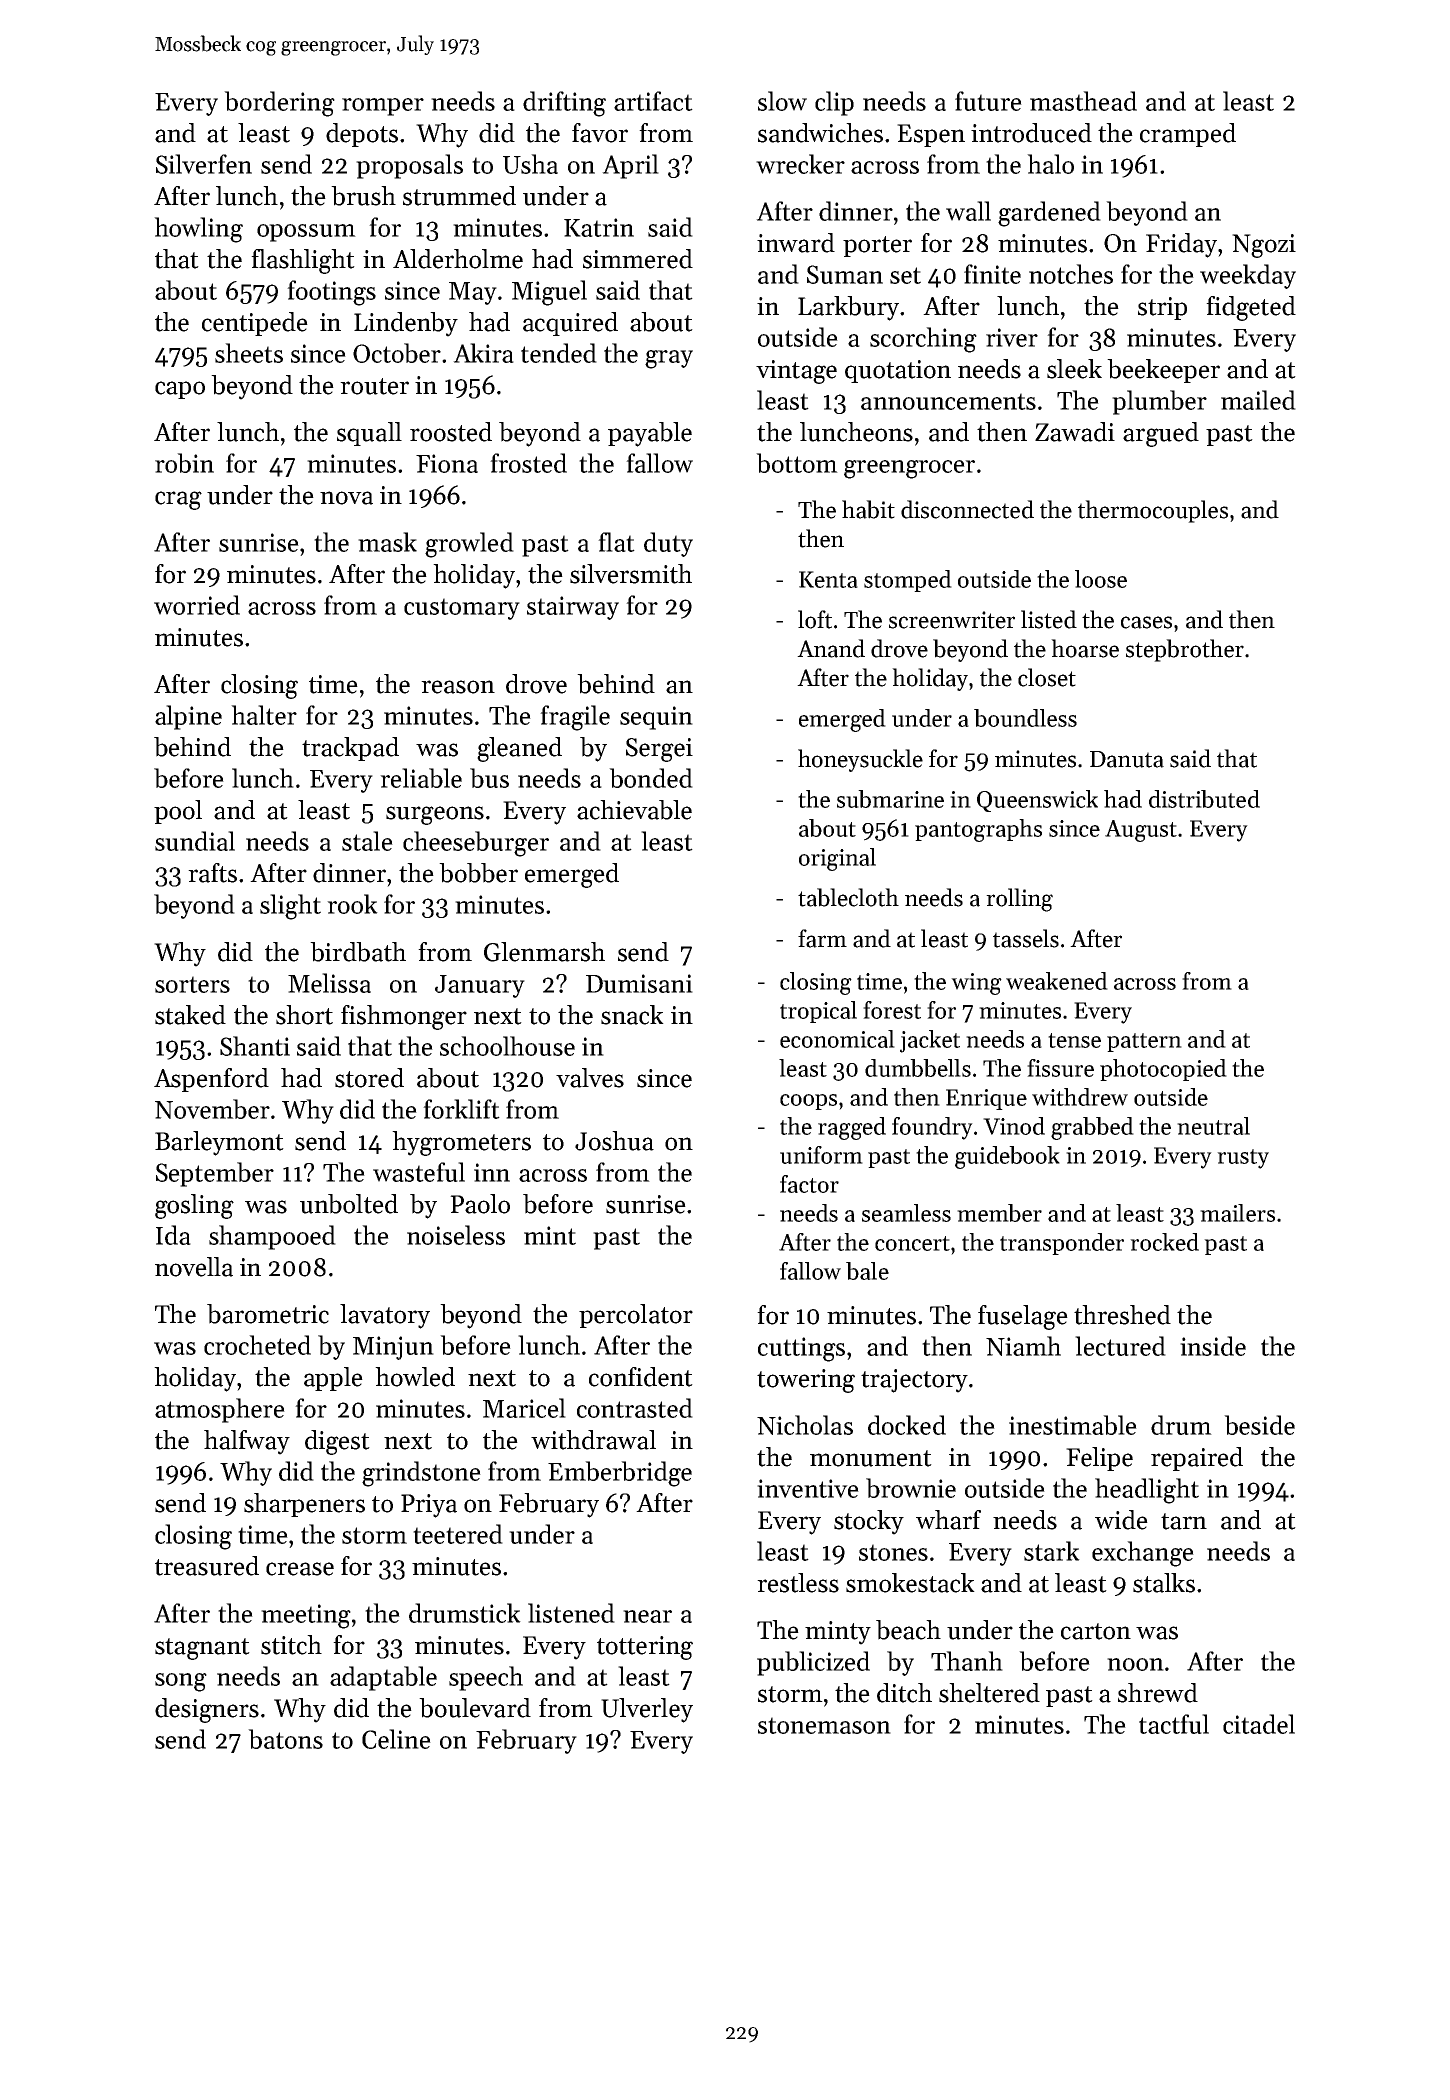 The width and height of the document is (1450, 2100). Describe the element at coordinates (197, 605) in the document. I see `worried` at that location.
